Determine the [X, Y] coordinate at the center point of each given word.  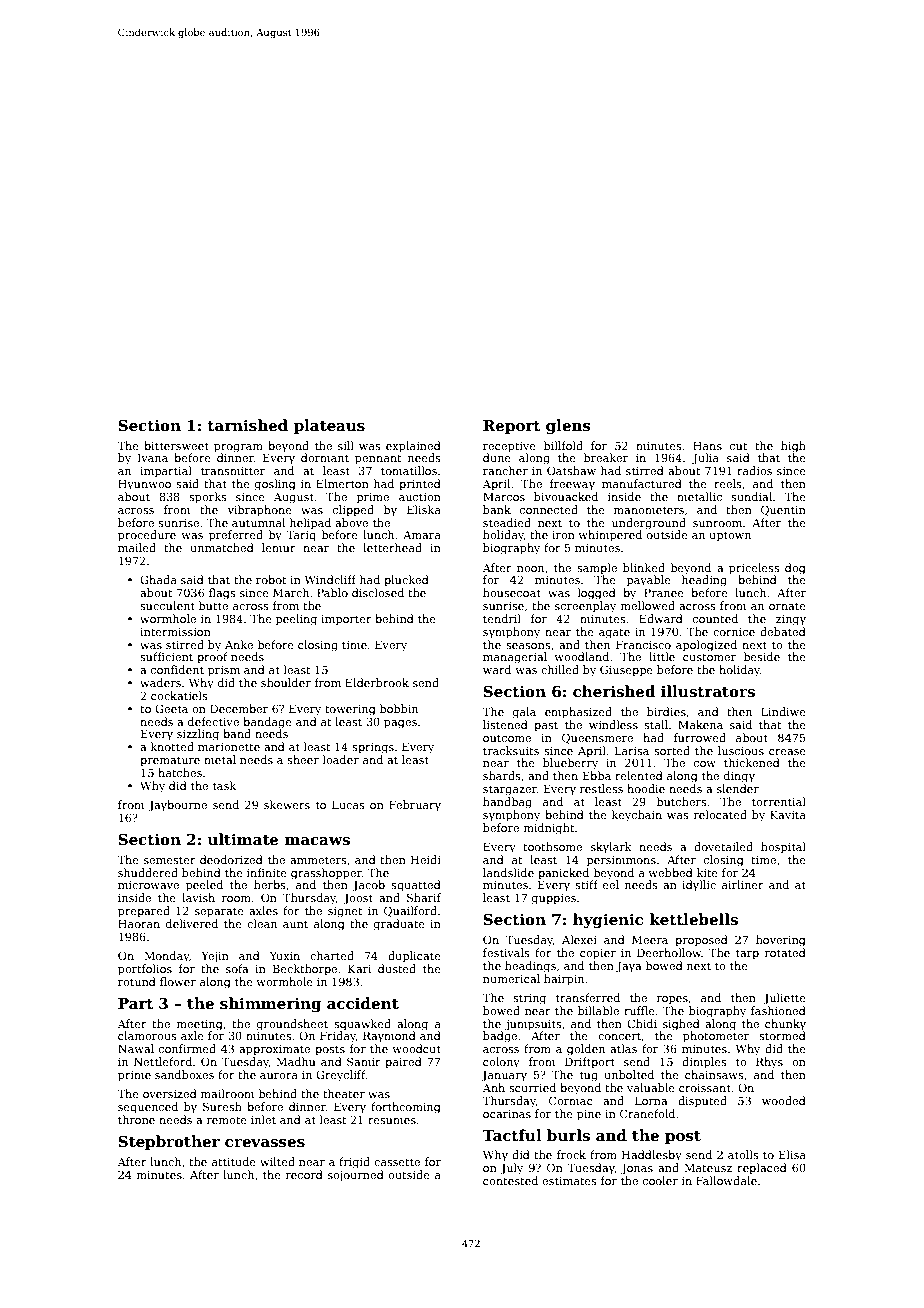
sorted [672, 750]
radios [754, 470]
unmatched [222, 547]
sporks [208, 498]
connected [549, 509]
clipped [353, 511]
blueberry [570, 764]
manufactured [642, 483]
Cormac [571, 1100]
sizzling [198, 735]
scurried [532, 1087]
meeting [200, 1025]
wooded [784, 1100]
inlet [263, 1119]
